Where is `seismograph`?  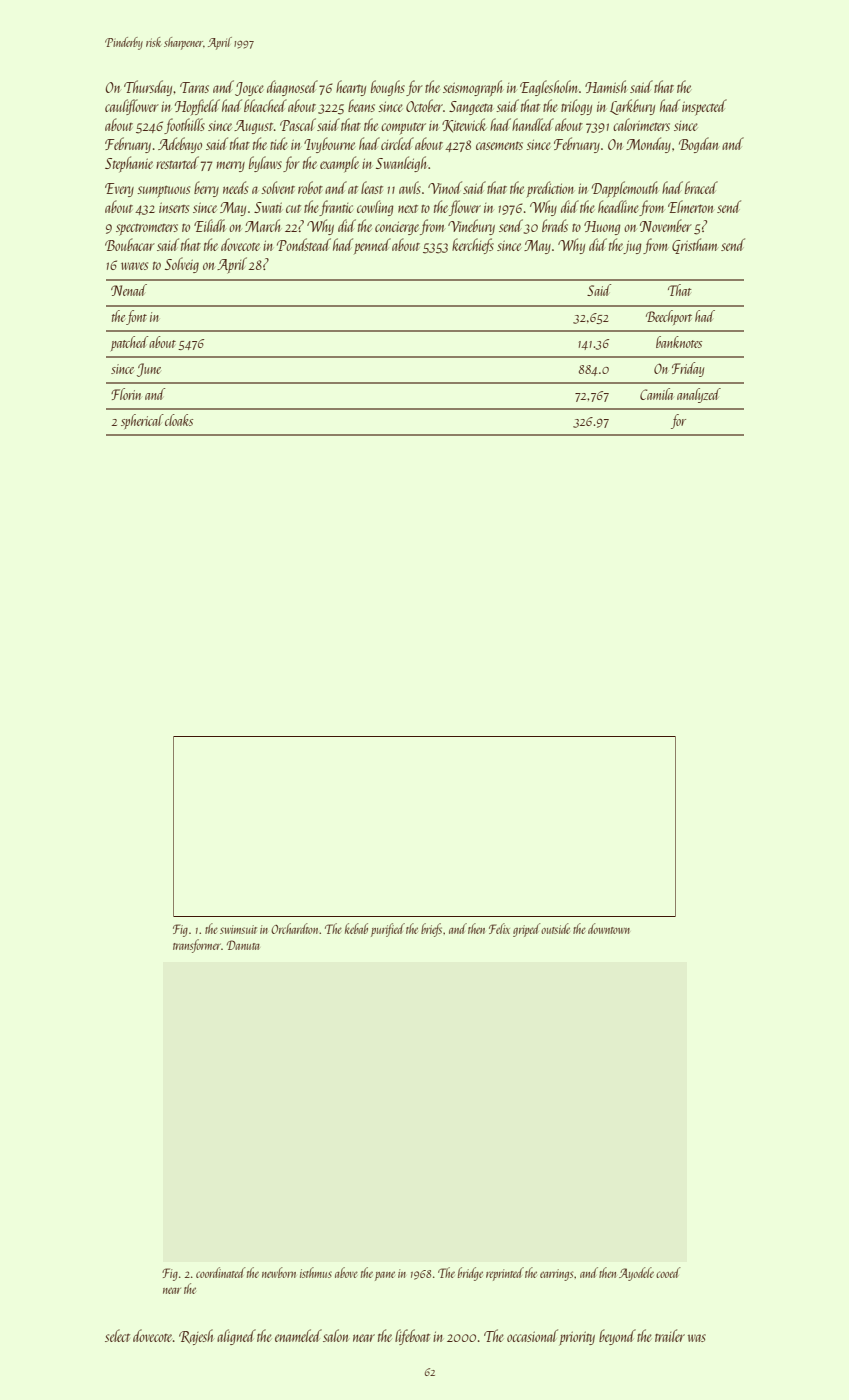
seismograph is located at coordinates (472, 88).
